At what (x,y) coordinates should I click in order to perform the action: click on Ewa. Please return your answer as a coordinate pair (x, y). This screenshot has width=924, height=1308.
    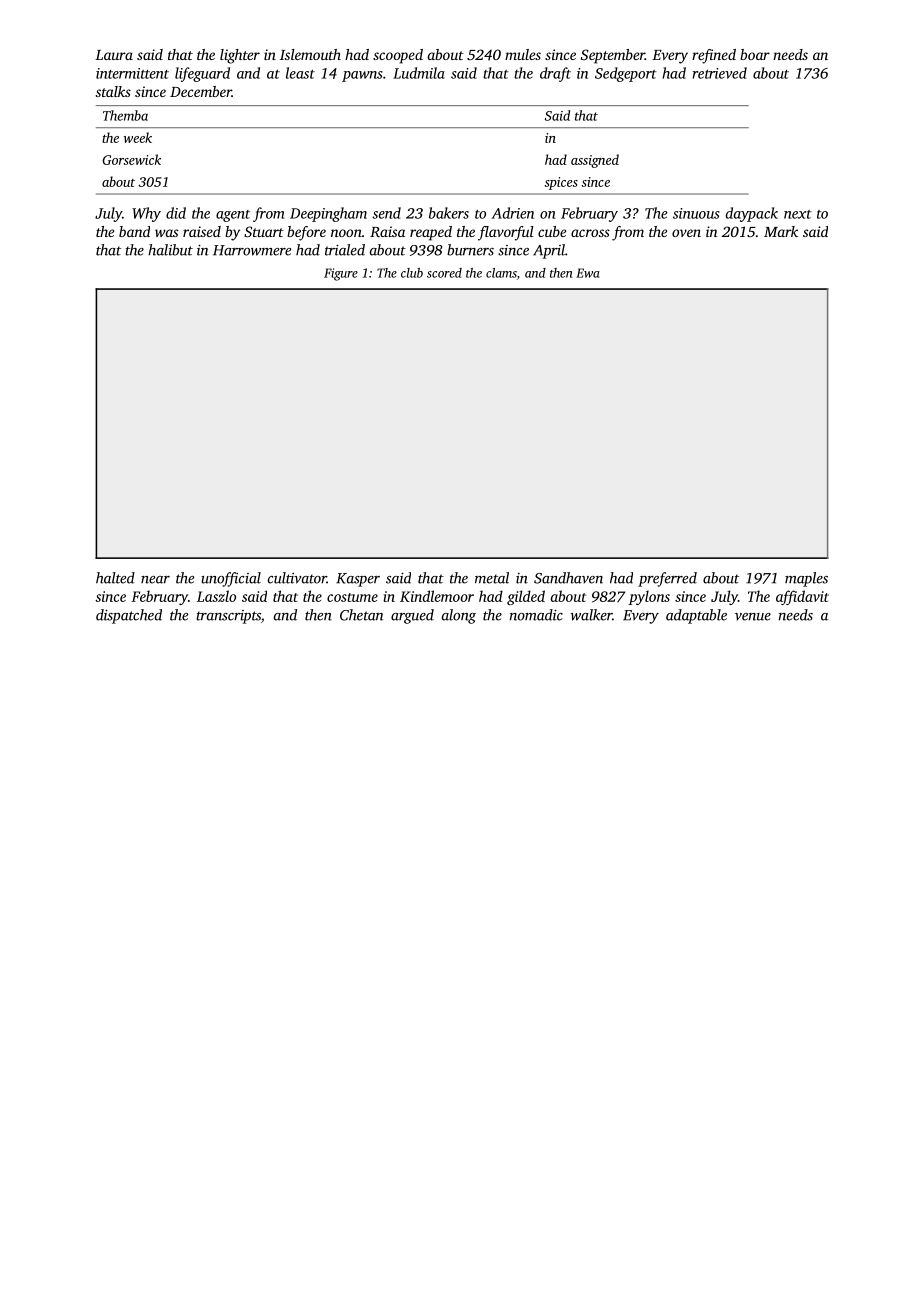
    Looking at the image, I should click on (588, 273).
